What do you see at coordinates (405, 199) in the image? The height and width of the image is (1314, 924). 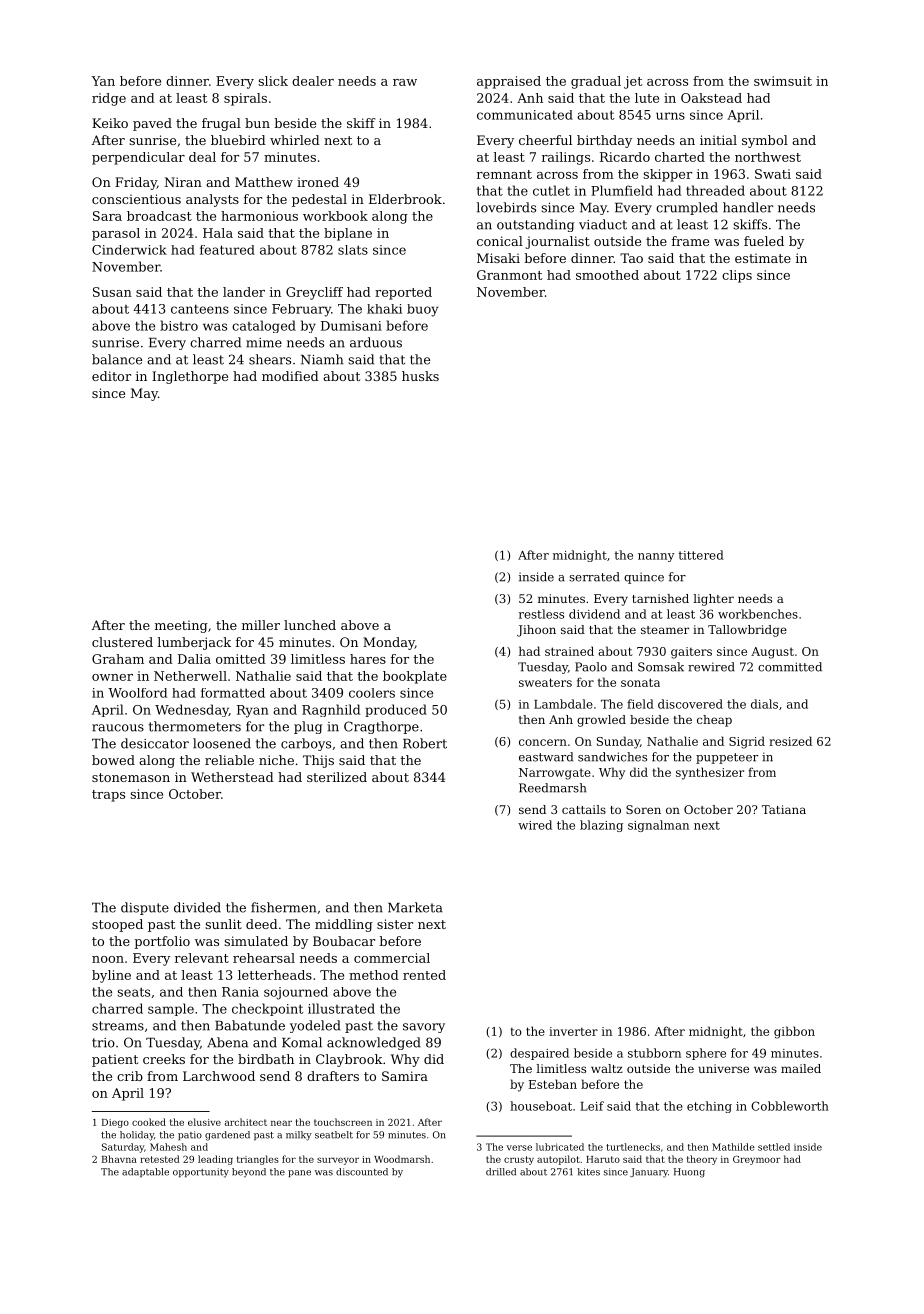 I see `Elderbrook` at bounding box center [405, 199].
